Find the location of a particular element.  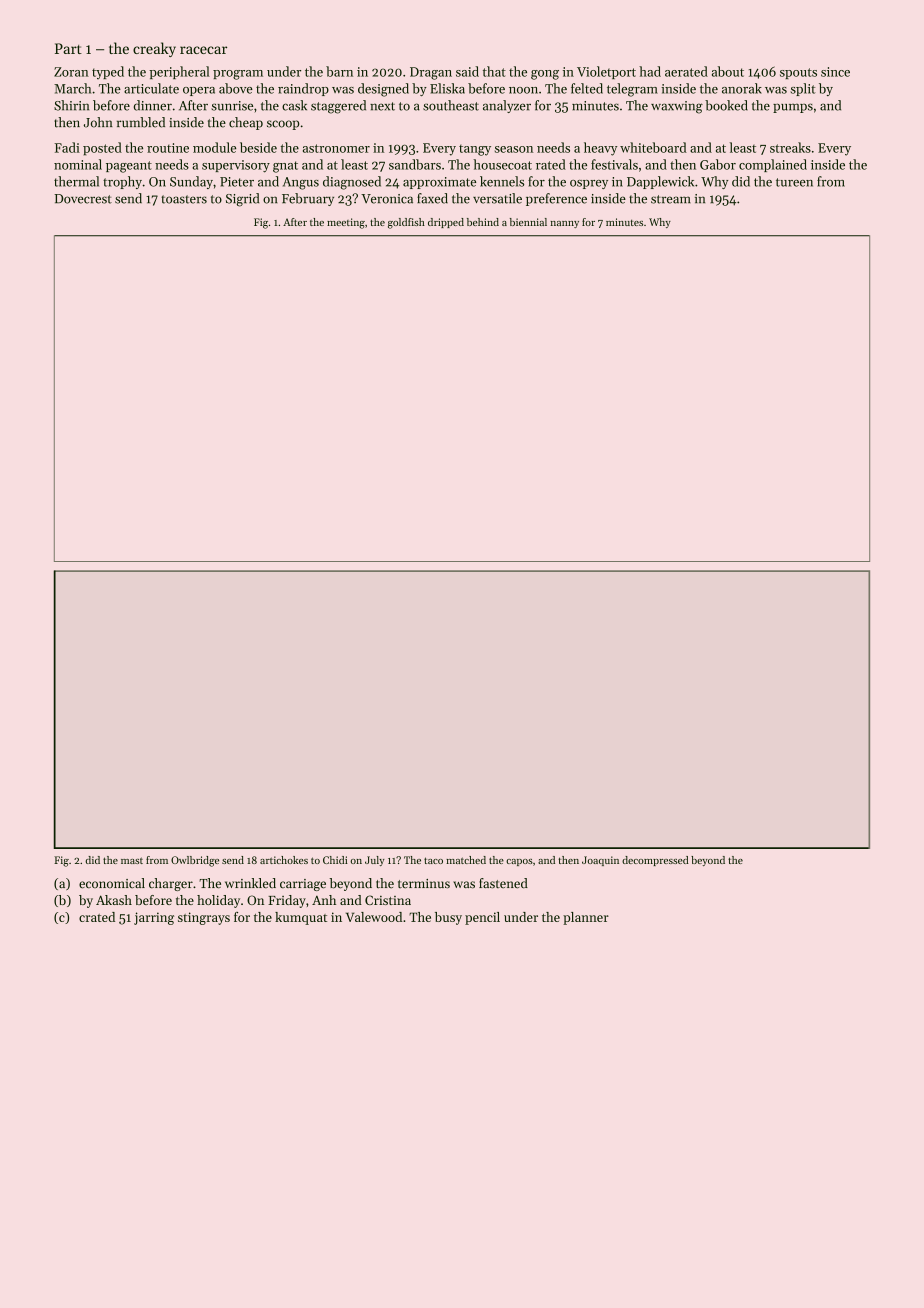

biennial is located at coordinates (528, 222).
